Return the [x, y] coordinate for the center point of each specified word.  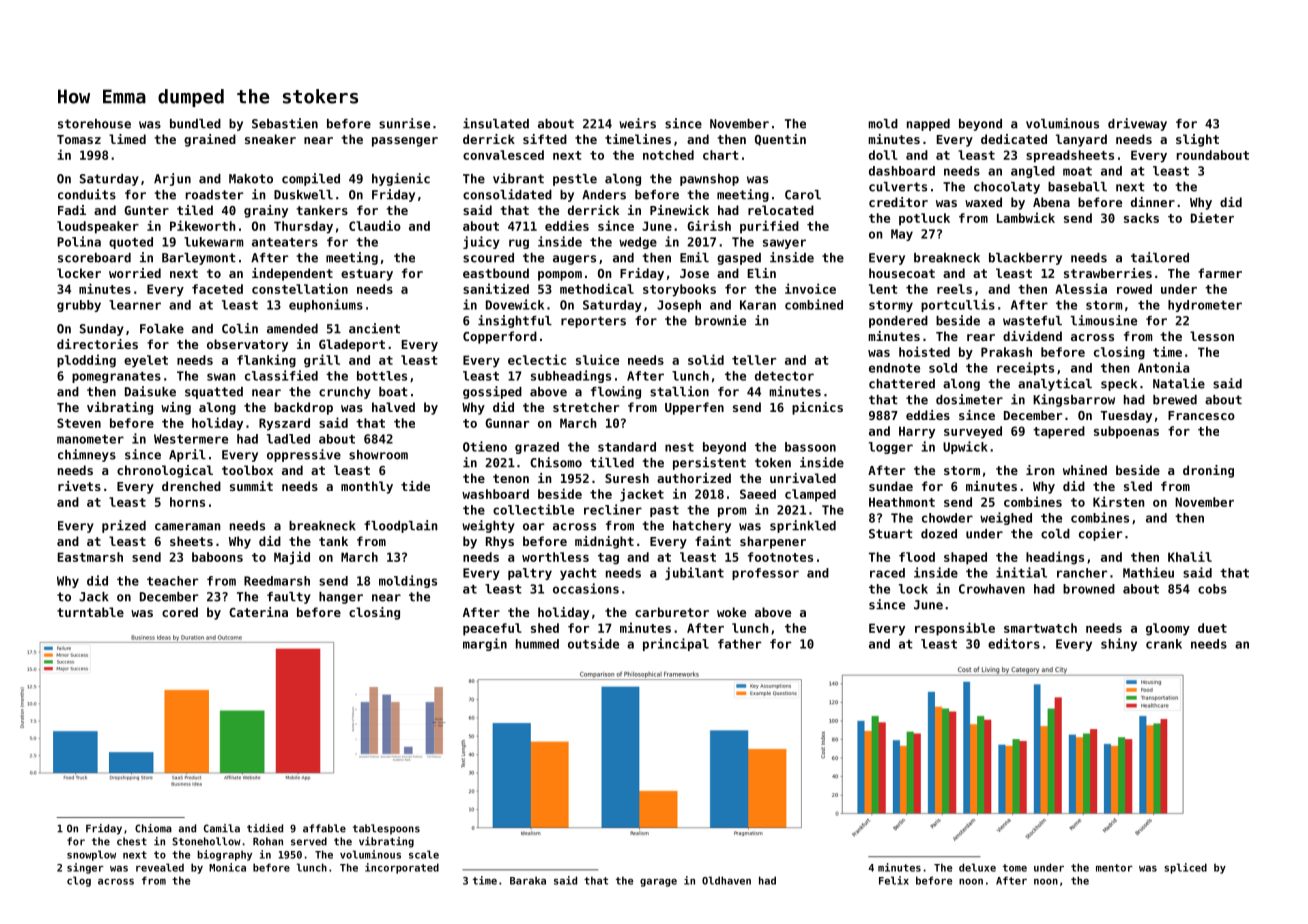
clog [79, 881]
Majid [292, 558]
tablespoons [386, 829]
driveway [1137, 124]
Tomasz [79, 139]
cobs [1212, 589]
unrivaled [803, 478]
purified [769, 227]
